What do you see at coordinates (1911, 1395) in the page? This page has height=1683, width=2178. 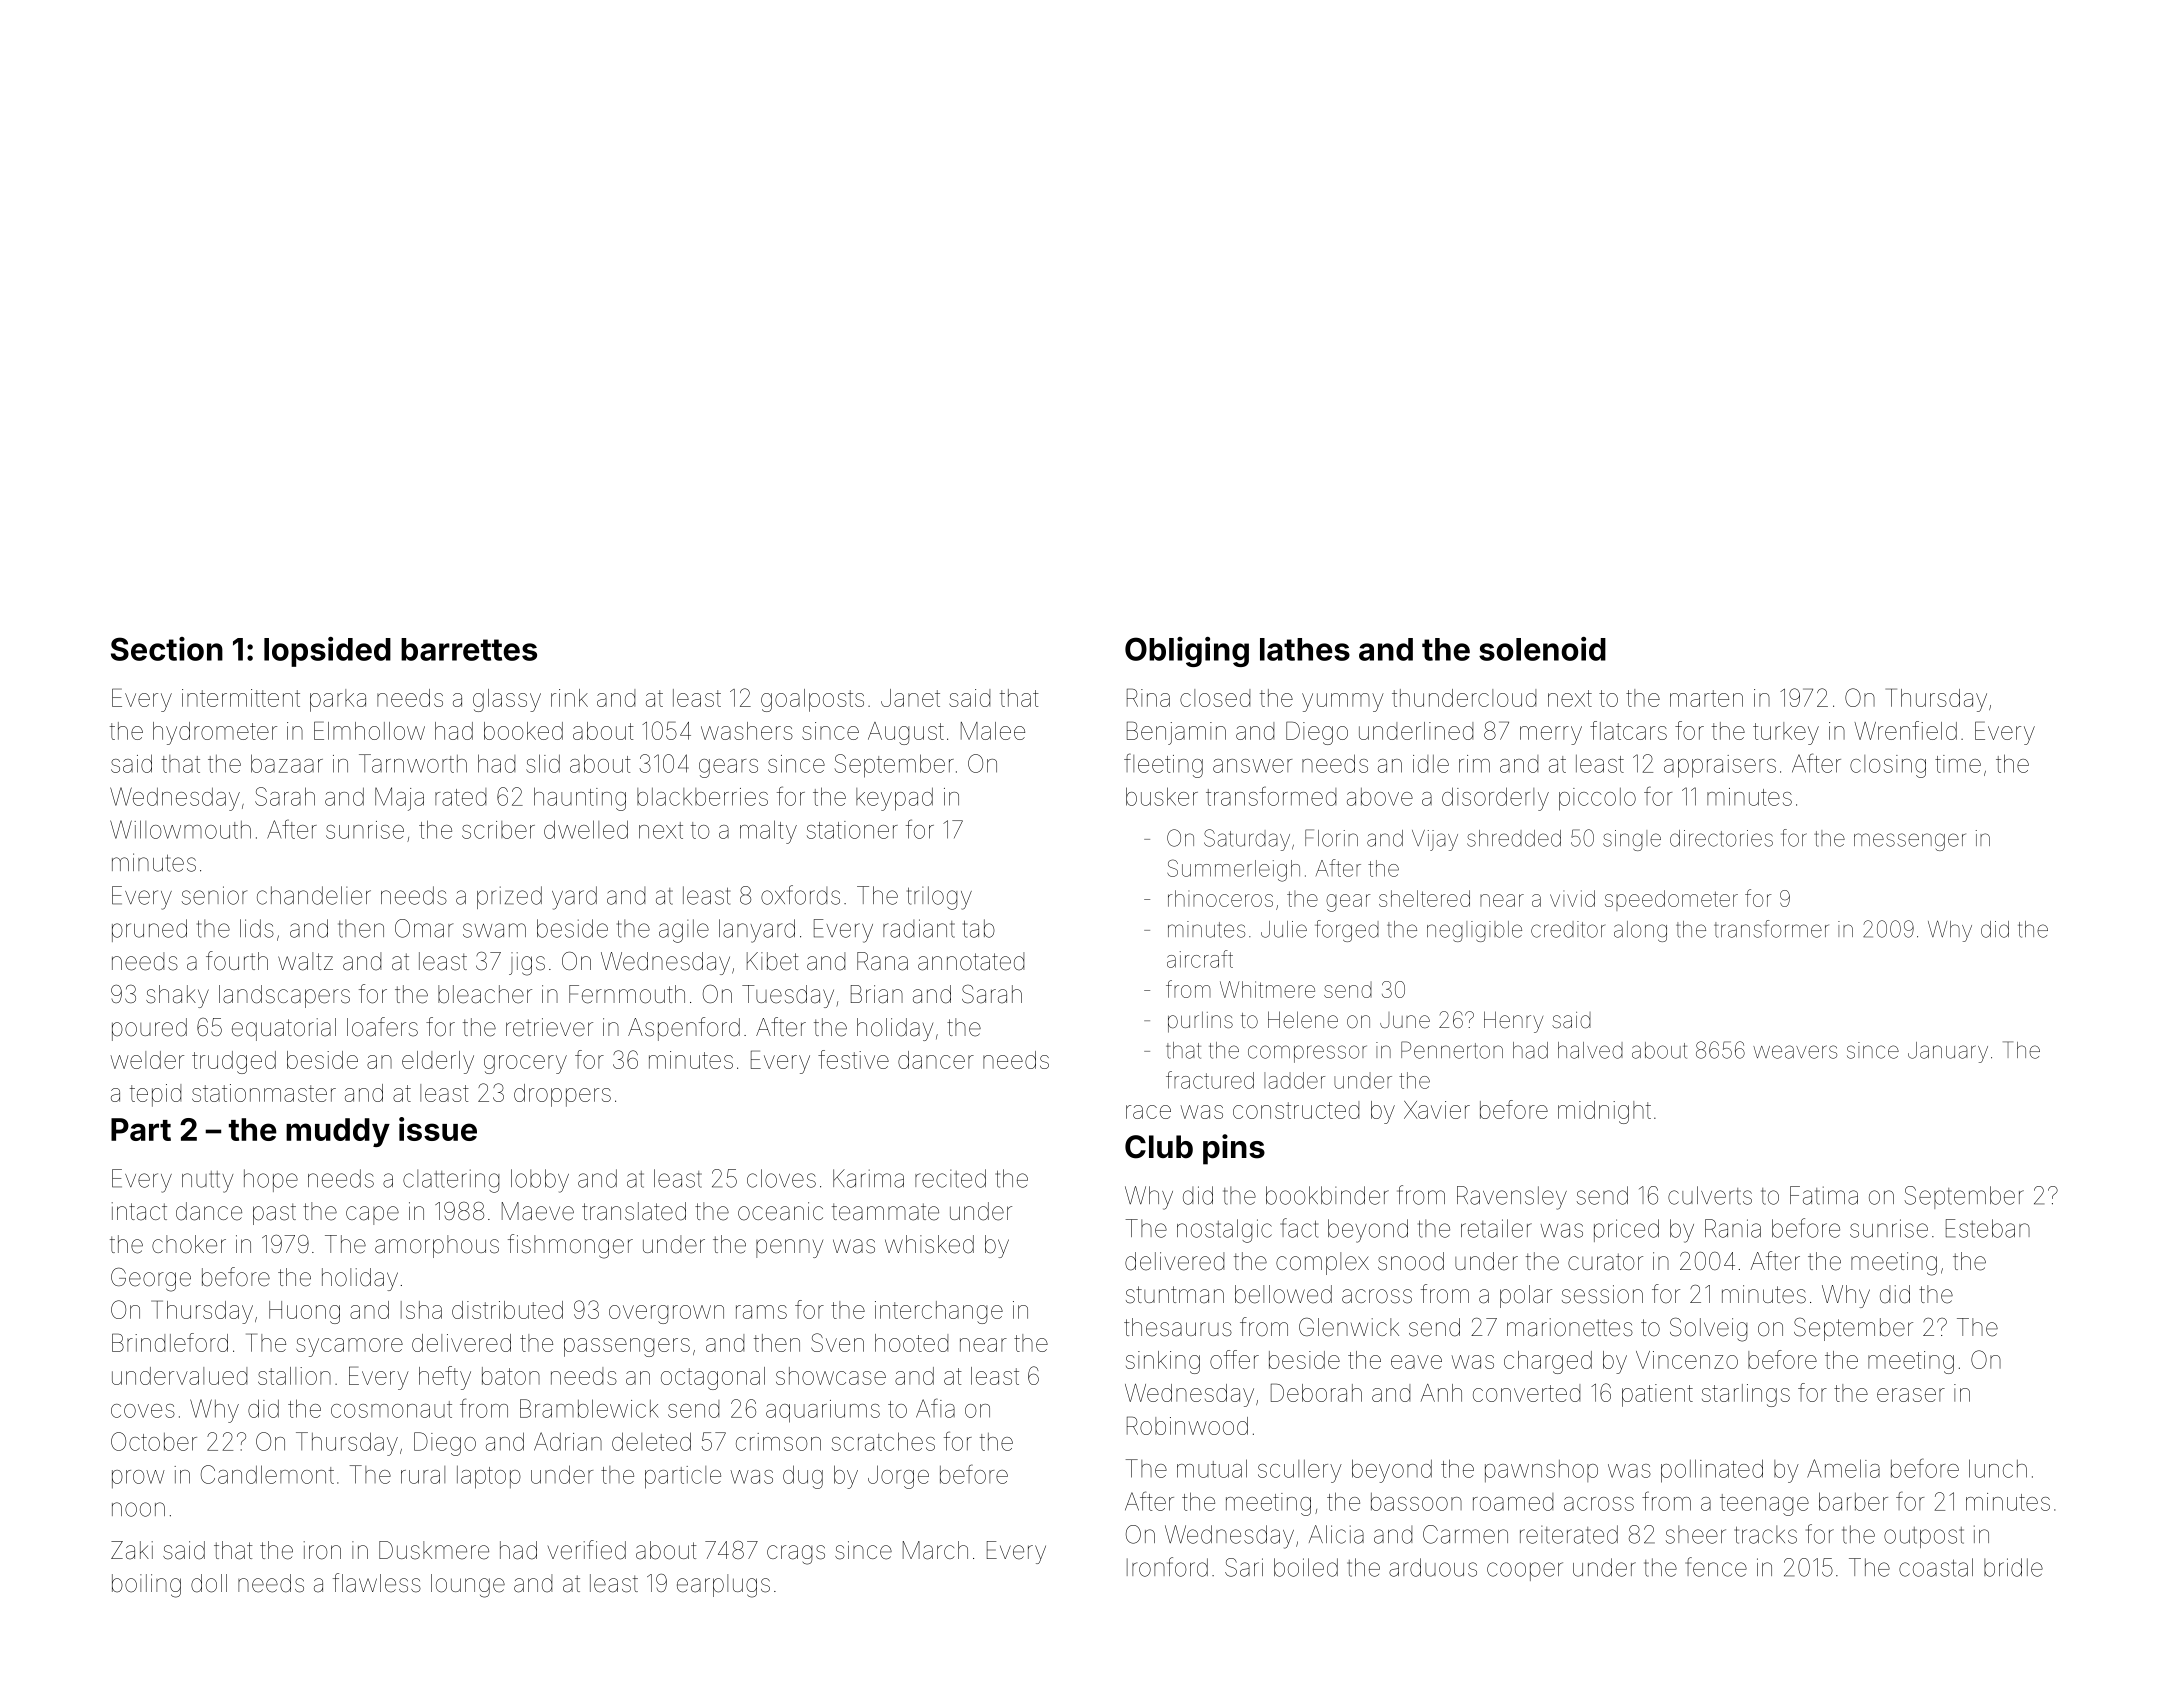 I see `eraser` at bounding box center [1911, 1395].
